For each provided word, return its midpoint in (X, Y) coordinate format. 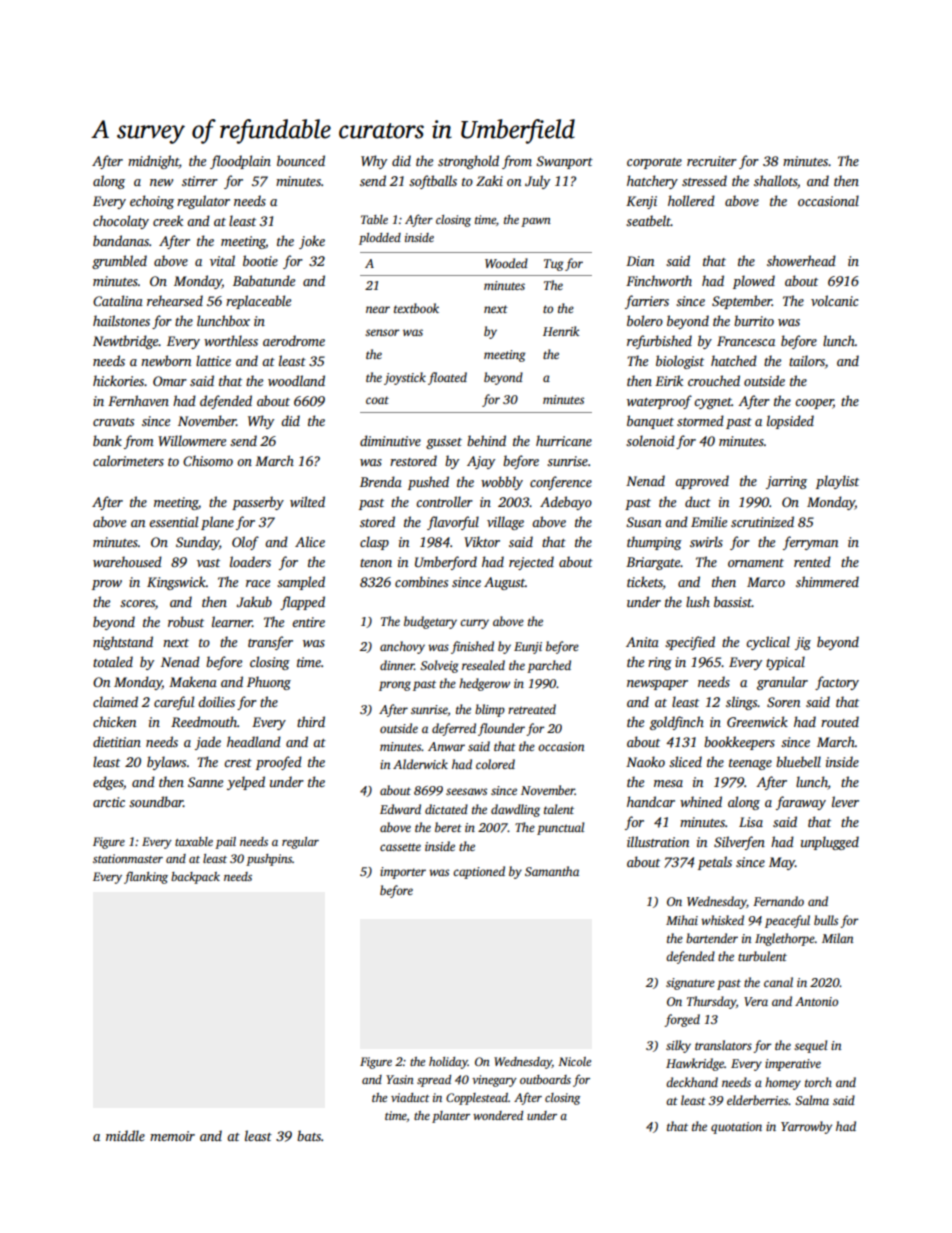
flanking (146, 877)
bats (309, 1135)
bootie (260, 260)
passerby (258, 503)
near (378, 309)
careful (174, 703)
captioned (479, 872)
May (782, 863)
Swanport (564, 162)
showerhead (801, 260)
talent (559, 809)
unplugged (830, 843)
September (742, 302)
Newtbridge (126, 342)
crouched (714, 380)
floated (447, 378)
